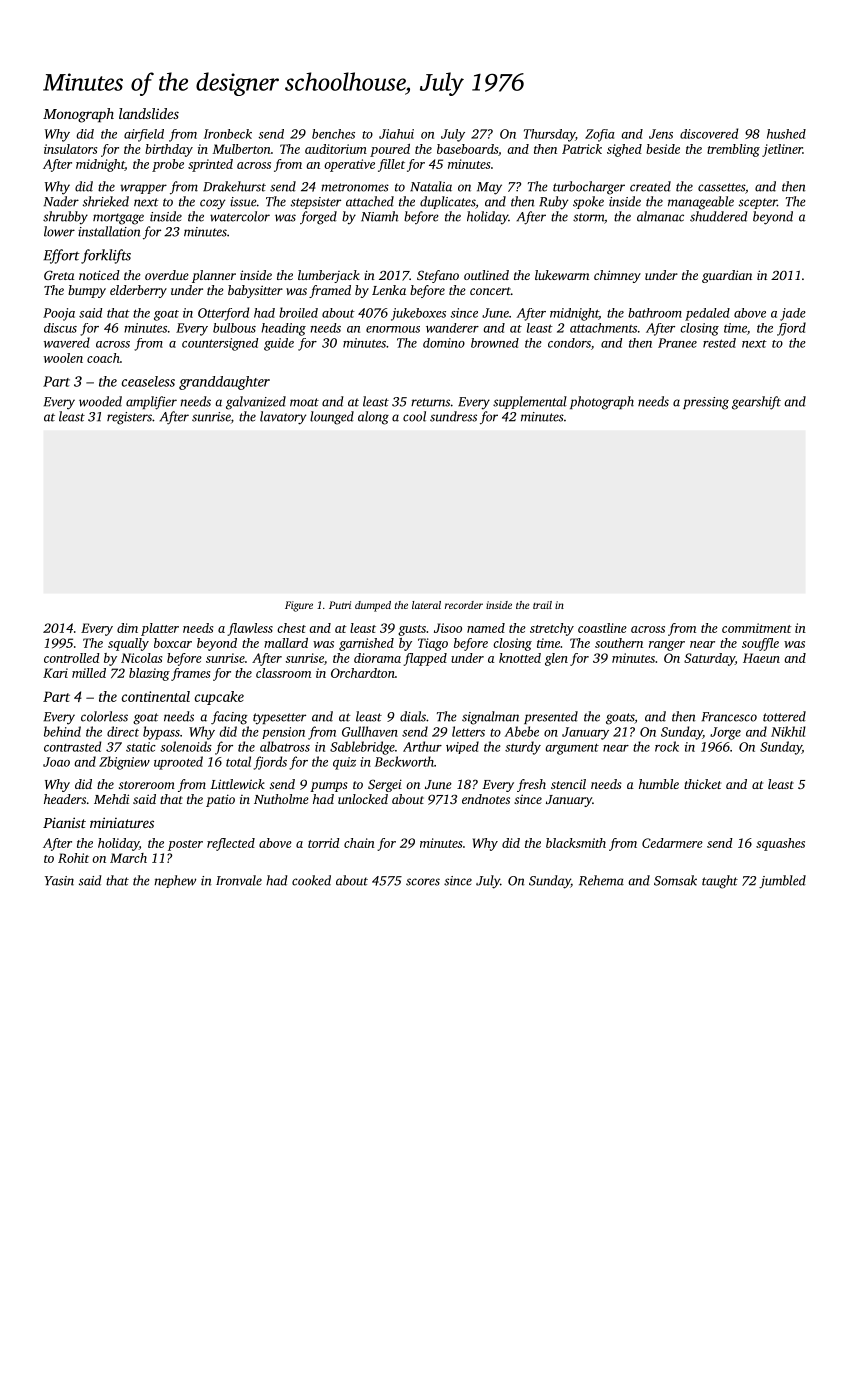  What do you see at coordinates (70, 149) in the image?
I see `insulators` at bounding box center [70, 149].
